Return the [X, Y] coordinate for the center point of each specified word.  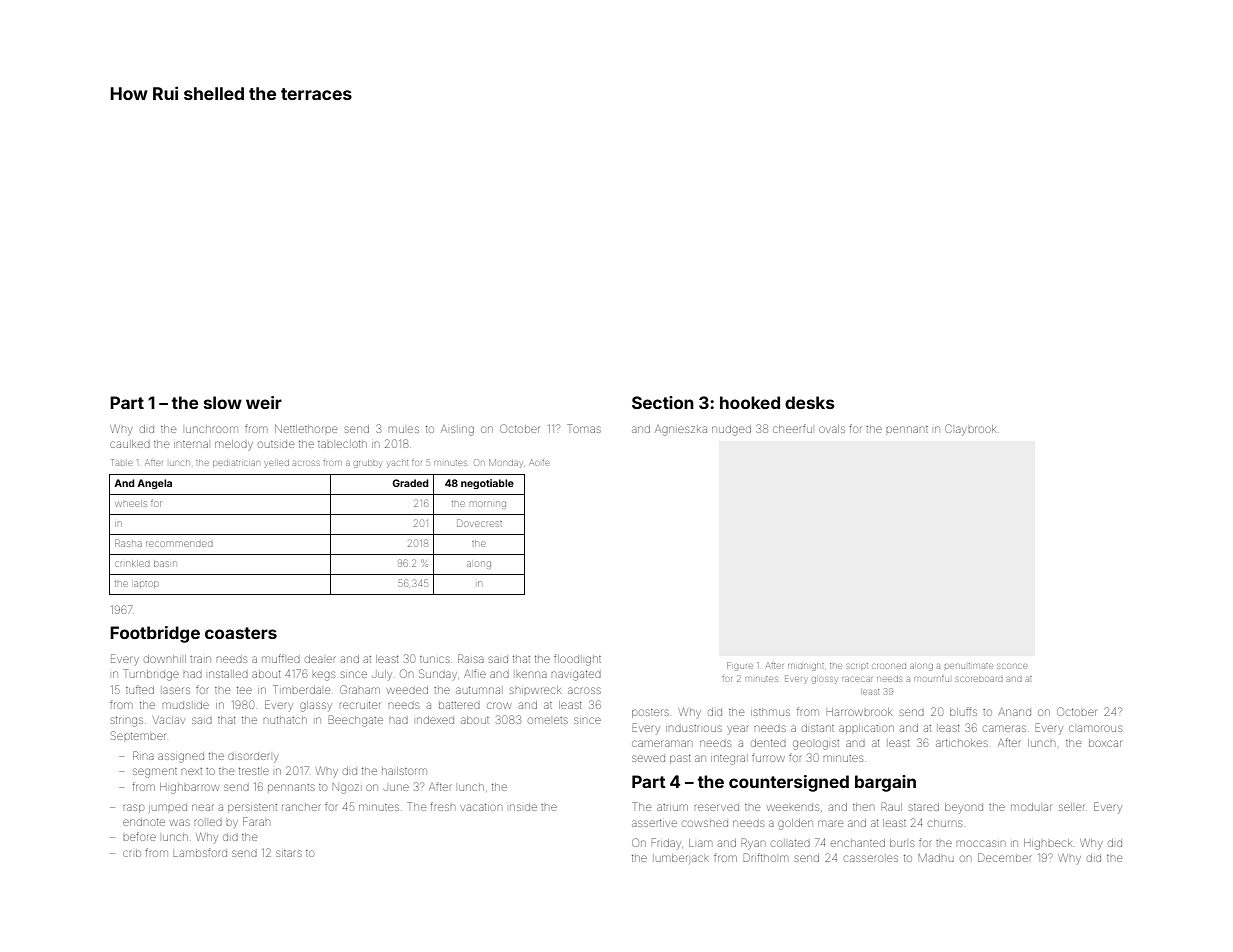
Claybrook [970, 430]
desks [810, 402]
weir [264, 402]
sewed [648, 758]
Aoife [539, 462]
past [680, 759]
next [192, 771]
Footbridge [155, 634]
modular [1031, 807]
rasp [134, 808]
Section [663, 402]
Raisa [471, 658]
